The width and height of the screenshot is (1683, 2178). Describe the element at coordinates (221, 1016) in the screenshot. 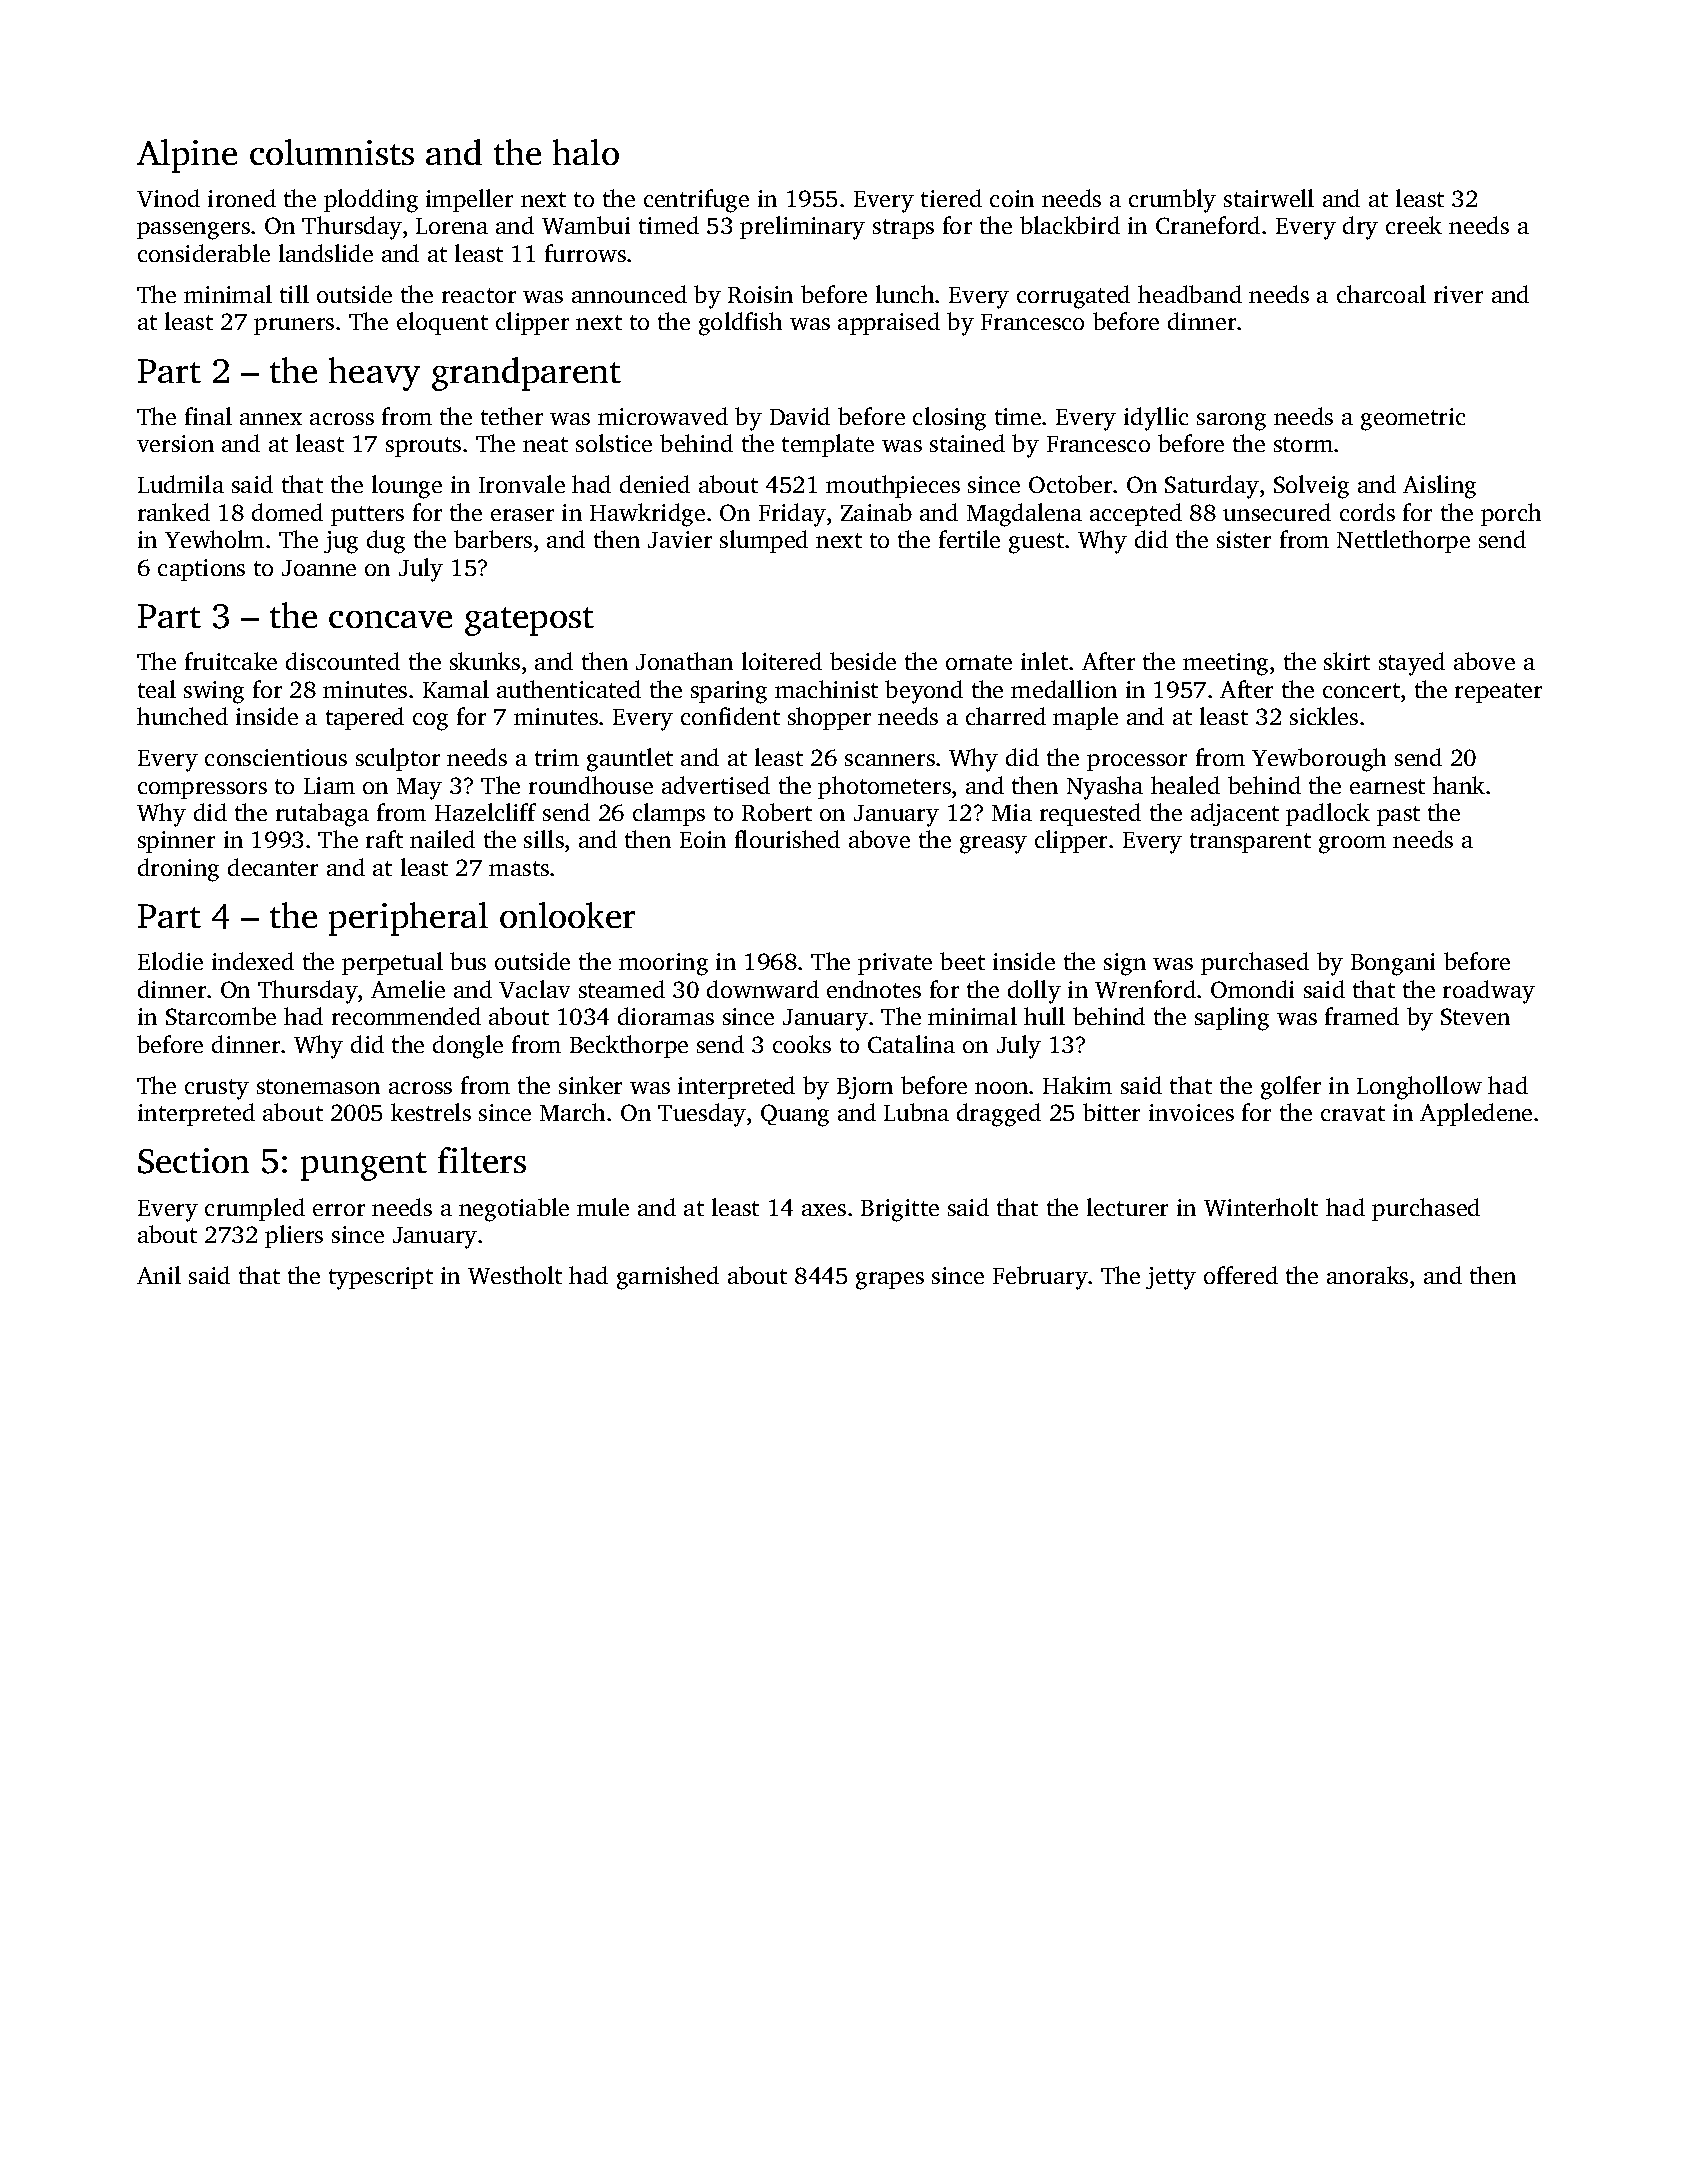

I see `Starcombe` at that location.
